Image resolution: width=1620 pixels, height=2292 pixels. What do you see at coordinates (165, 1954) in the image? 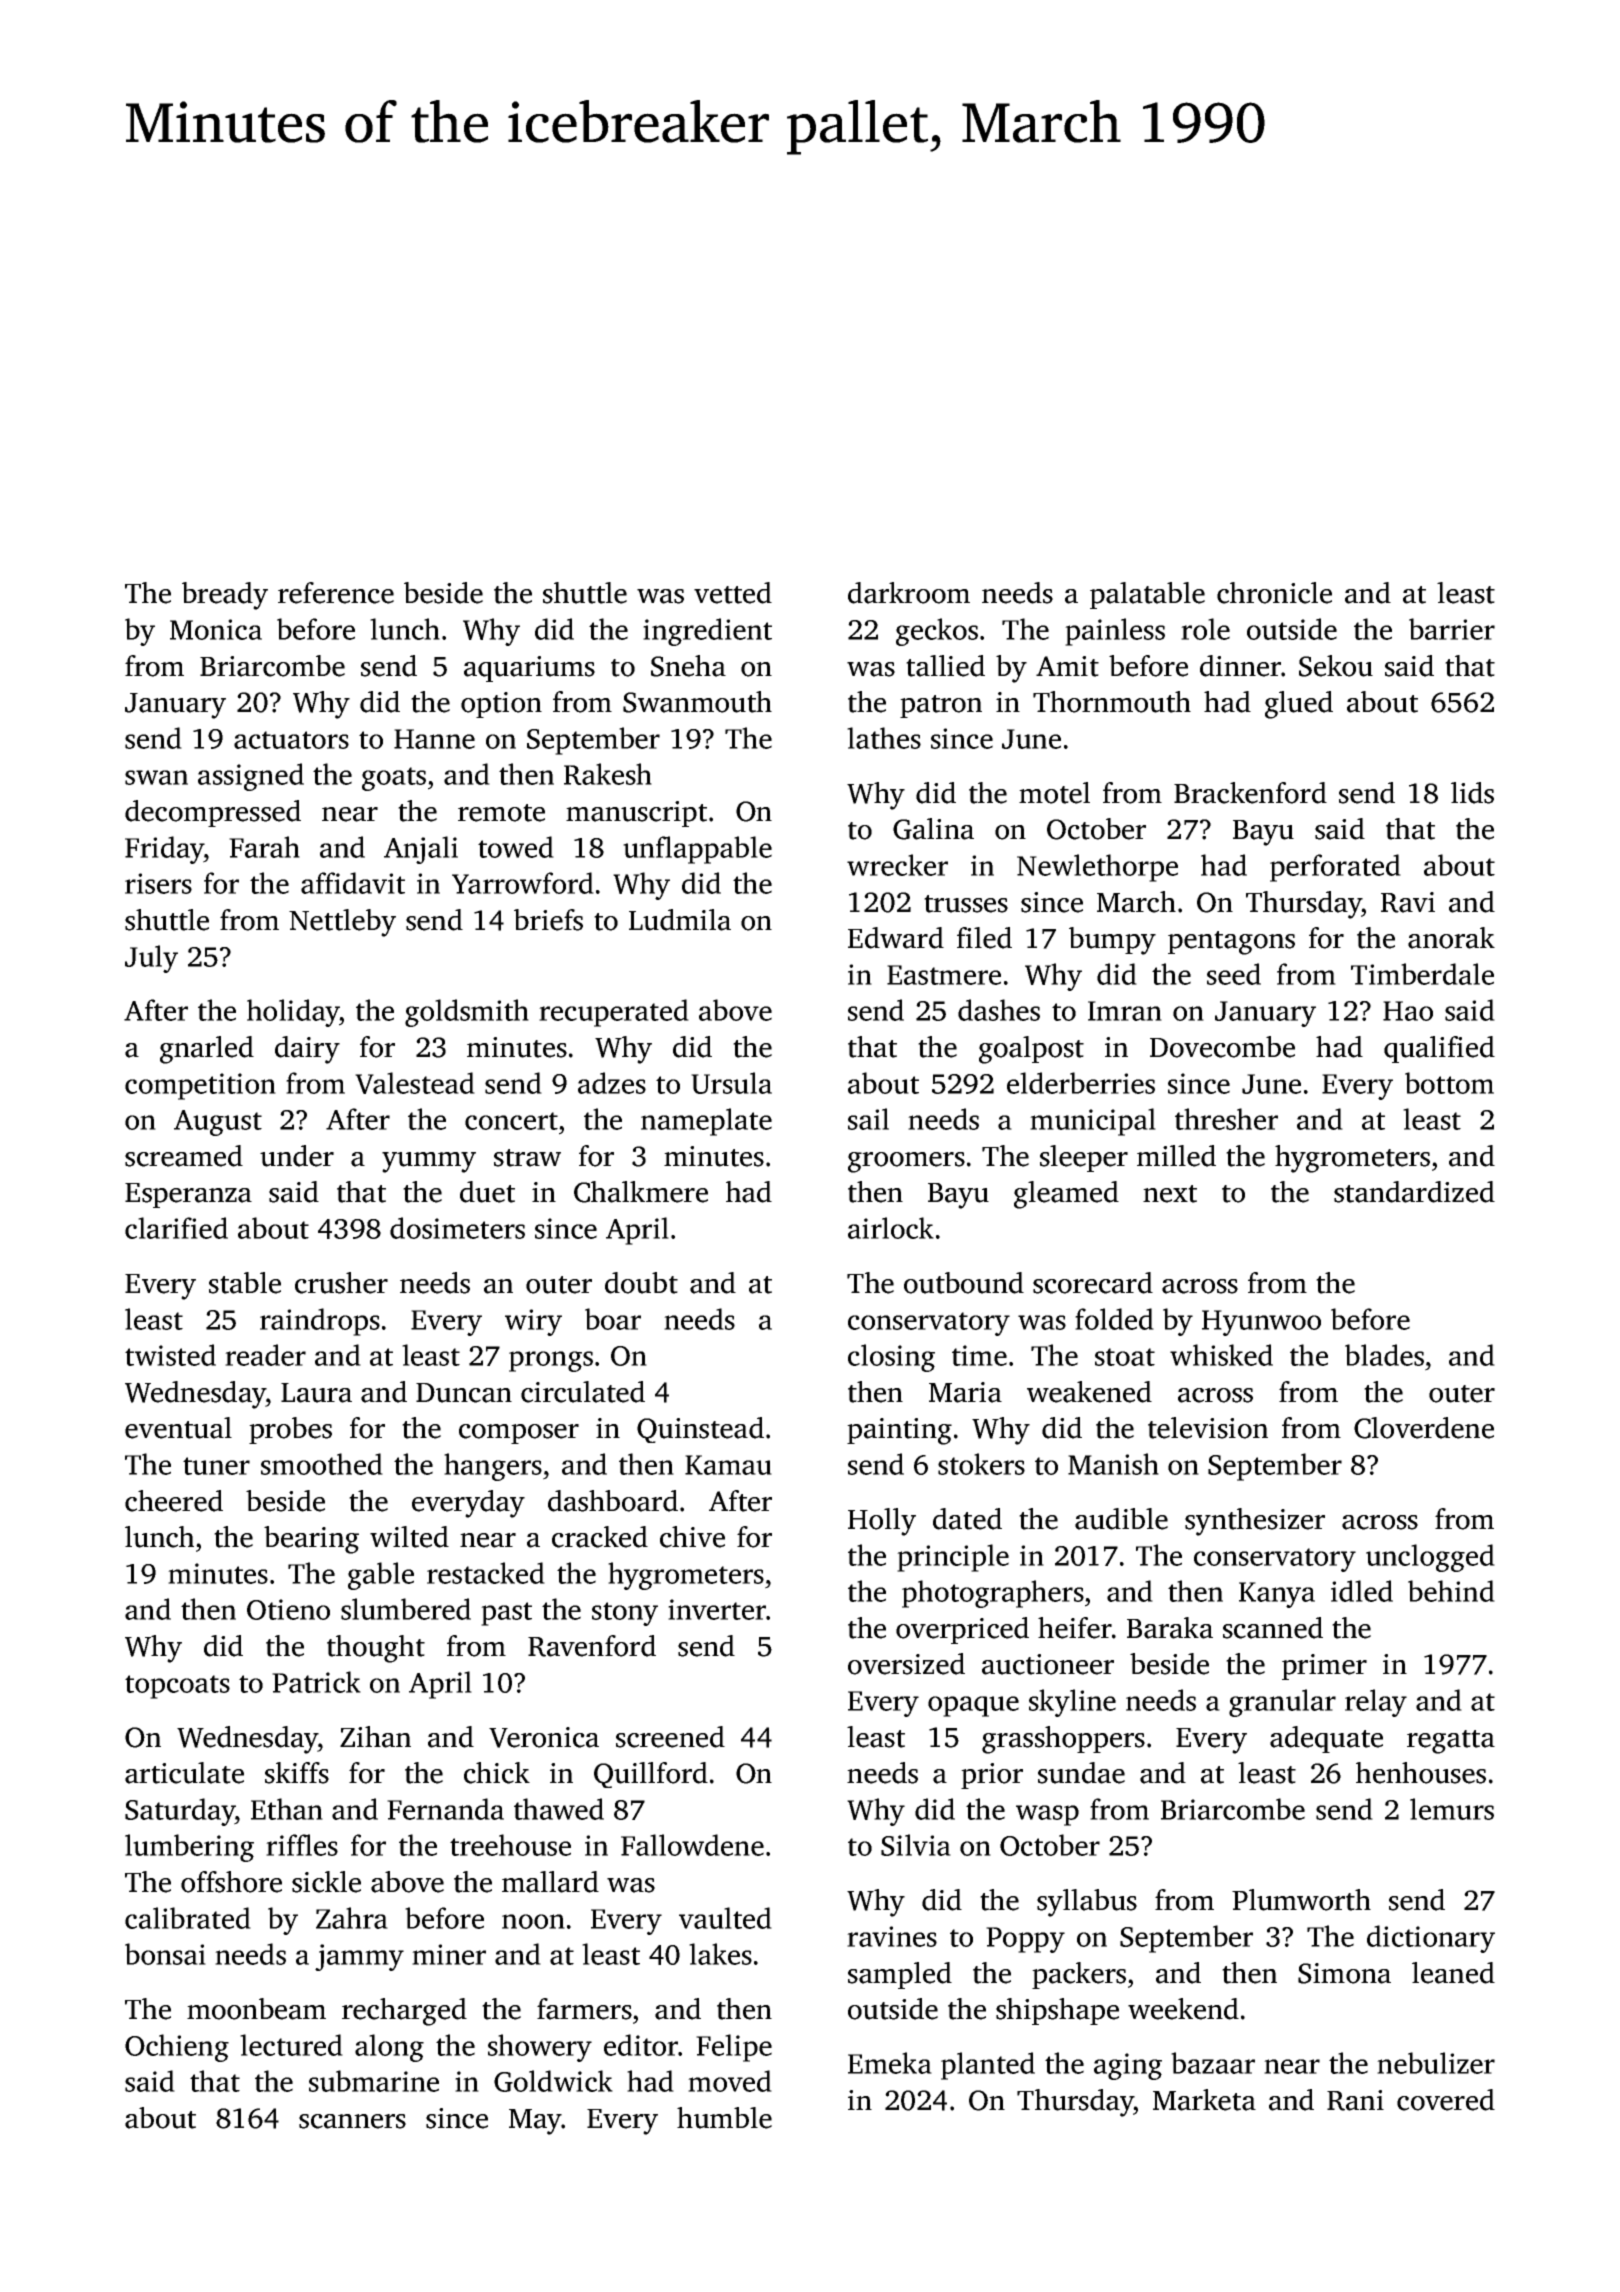
I see `bonsai` at bounding box center [165, 1954].
